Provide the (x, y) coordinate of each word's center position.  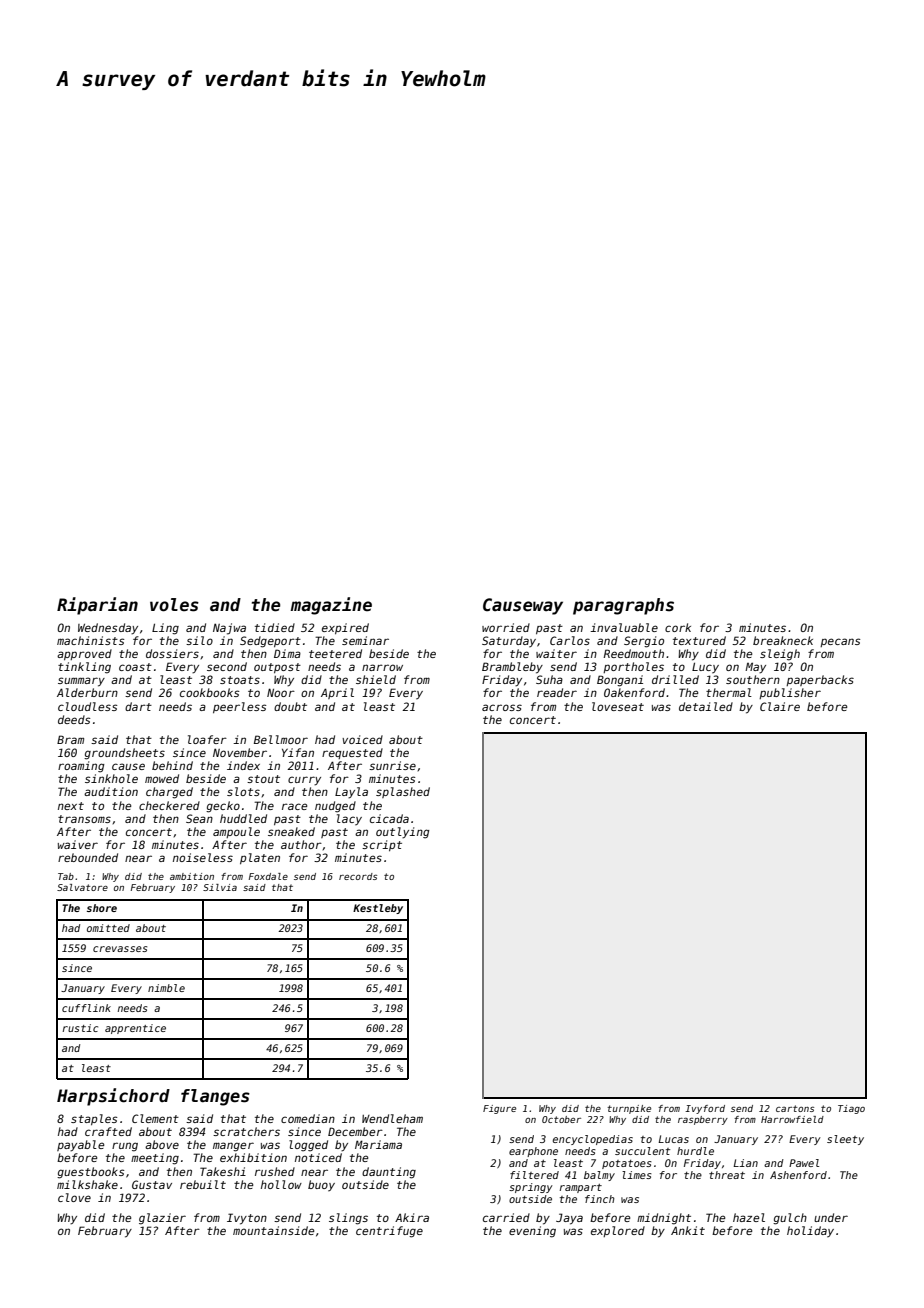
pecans (840, 642)
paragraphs (623, 606)
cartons (795, 1108)
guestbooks (90, 1173)
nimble (166, 988)
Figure (499, 1109)
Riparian (97, 606)
